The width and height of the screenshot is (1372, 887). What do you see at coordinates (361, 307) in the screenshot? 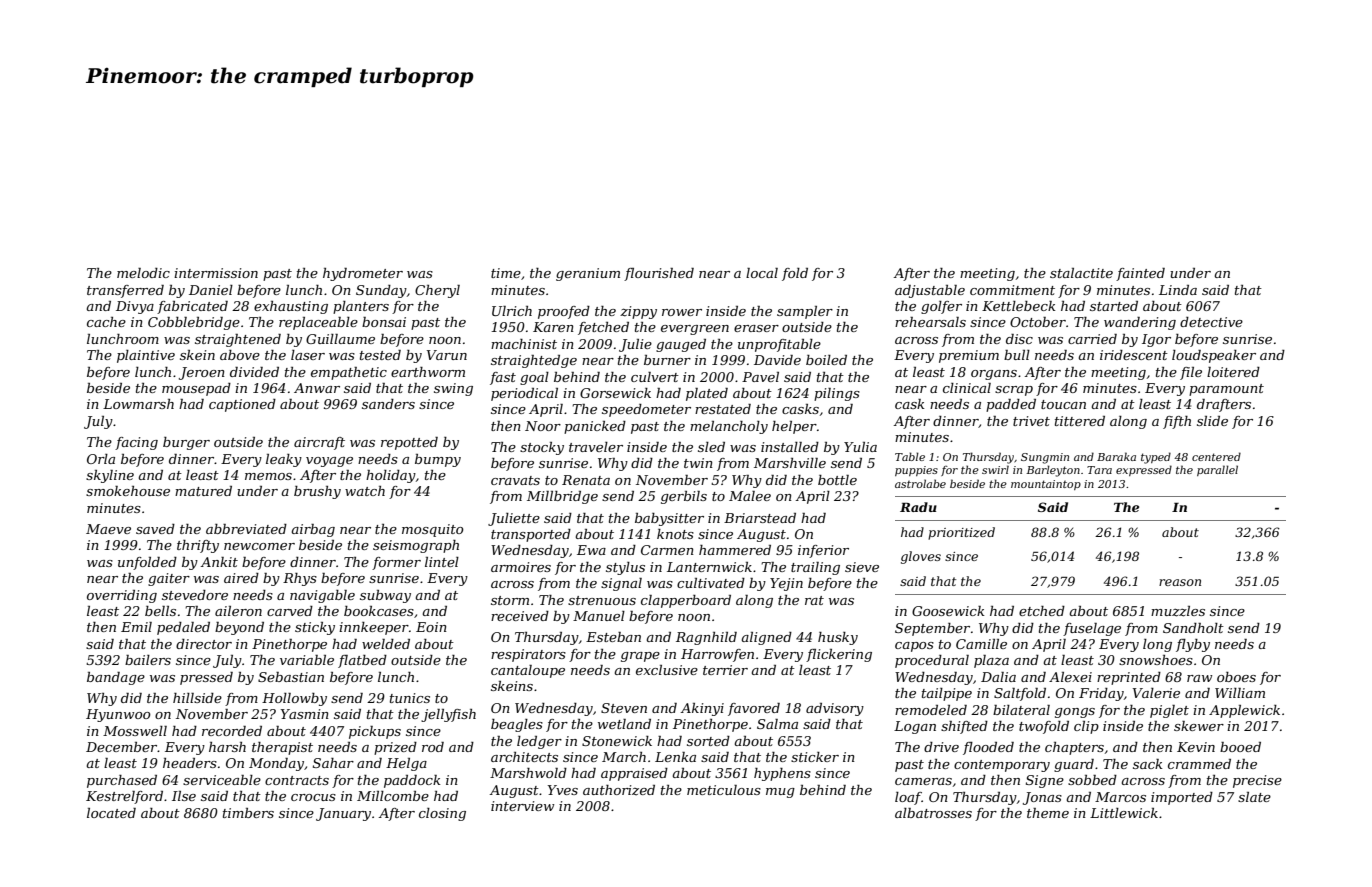
I see `planters` at bounding box center [361, 307].
